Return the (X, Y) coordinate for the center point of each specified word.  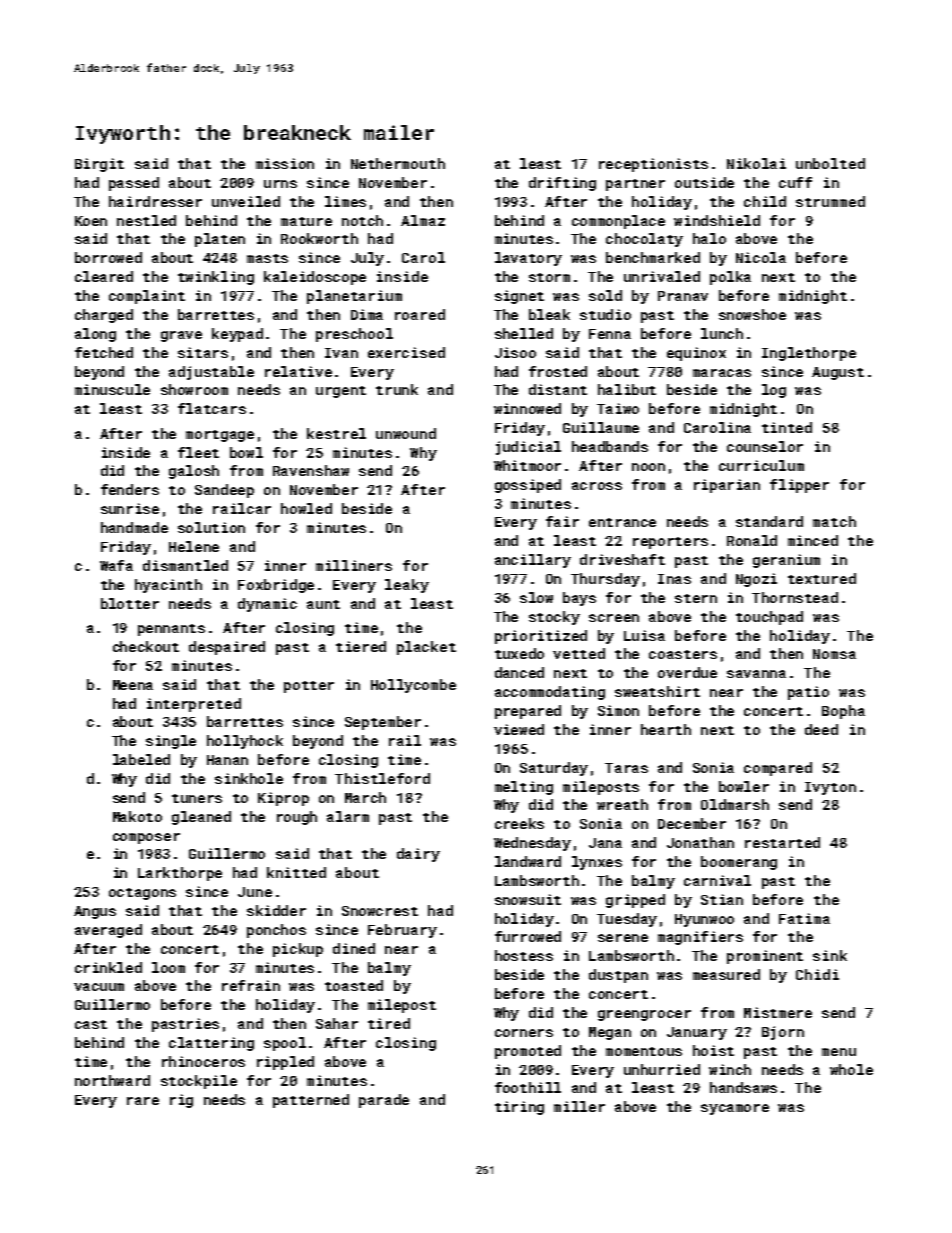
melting (524, 788)
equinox (696, 354)
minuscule (112, 389)
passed (134, 184)
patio (808, 693)
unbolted (830, 163)
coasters (683, 654)
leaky (407, 586)
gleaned (201, 818)
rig (181, 1101)
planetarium (354, 297)
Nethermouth (398, 163)
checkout (146, 646)
